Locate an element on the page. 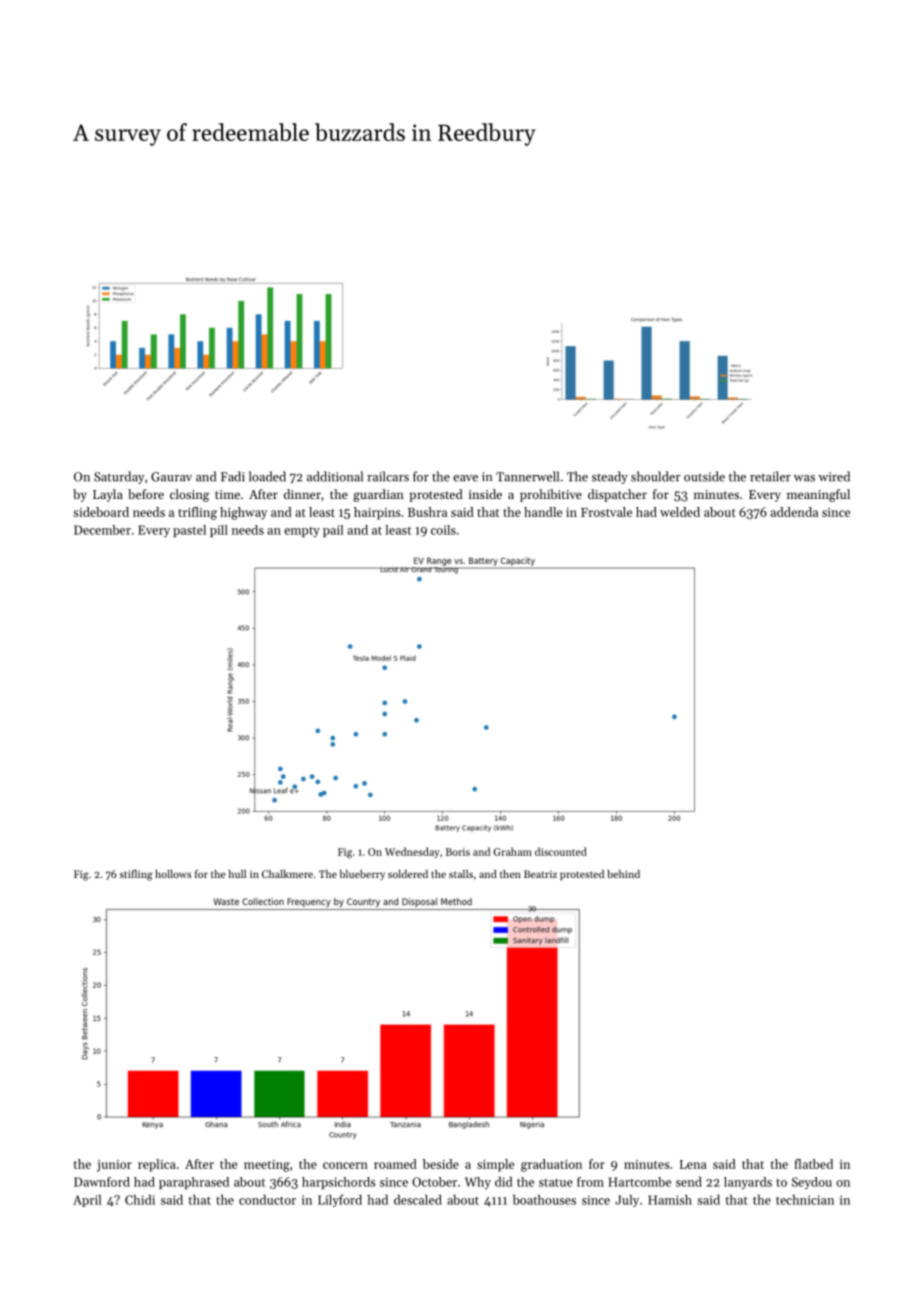 The height and width of the document is (1308, 924). behind is located at coordinates (623, 874).
